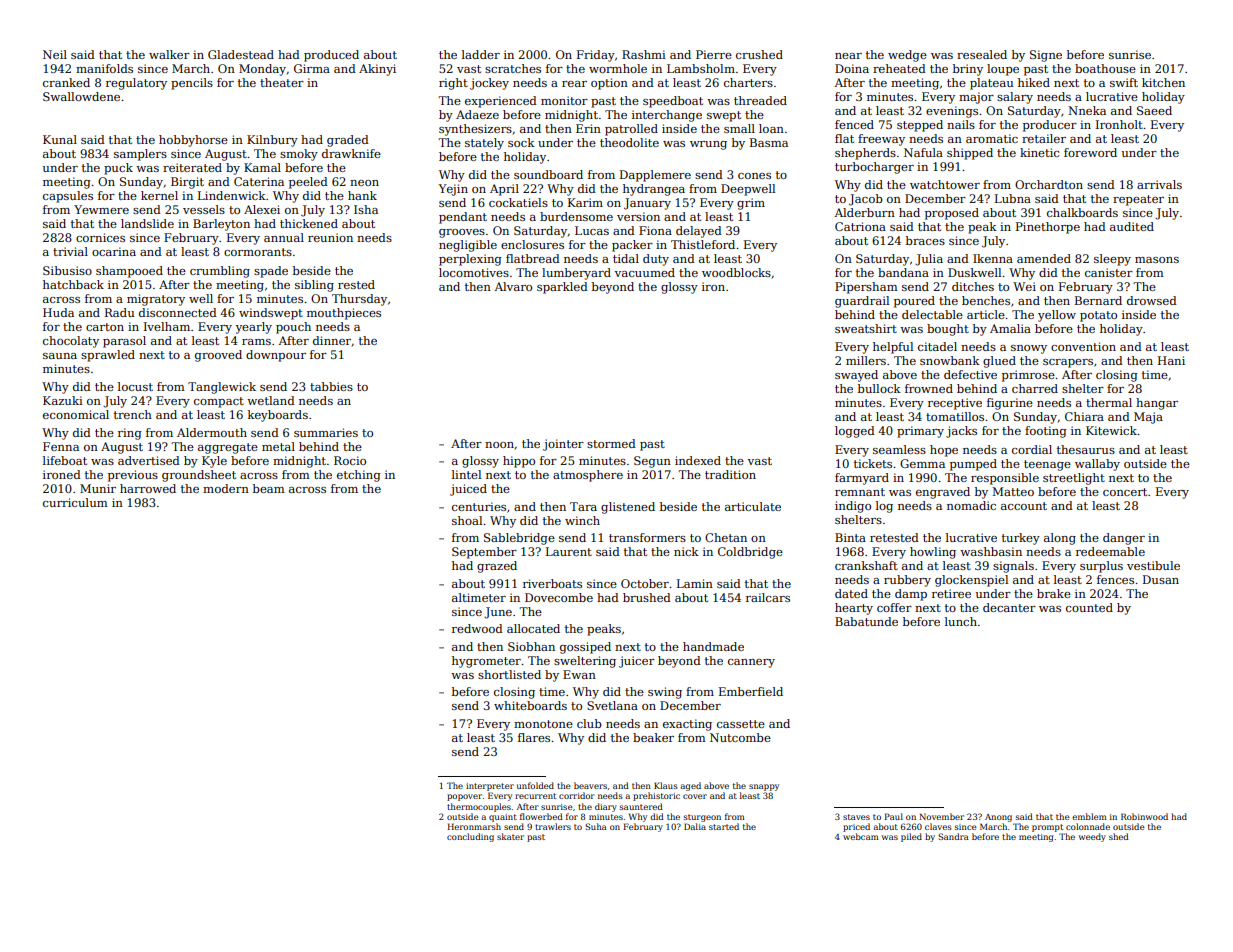 The height and width of the screenshot is (952, 1233). I want to click on stormed, so click(611, 443).
